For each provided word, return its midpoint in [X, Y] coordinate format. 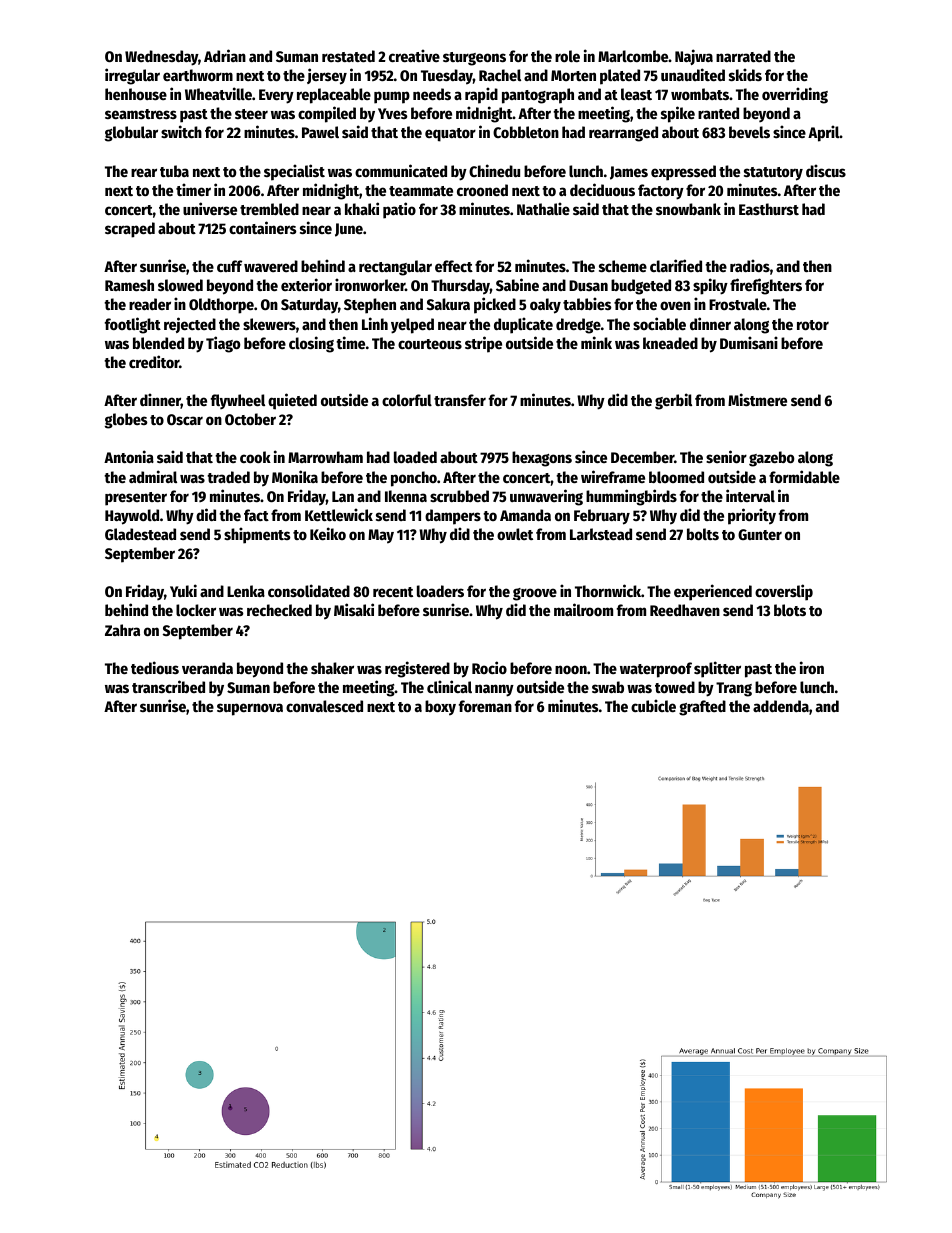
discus [826, 170]
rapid [481, 95]
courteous [430, 344]
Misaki [354, 609]
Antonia [129, 456]
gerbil [673, 401]
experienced [713, 592]
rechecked [279, 610]
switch [181, 131]
